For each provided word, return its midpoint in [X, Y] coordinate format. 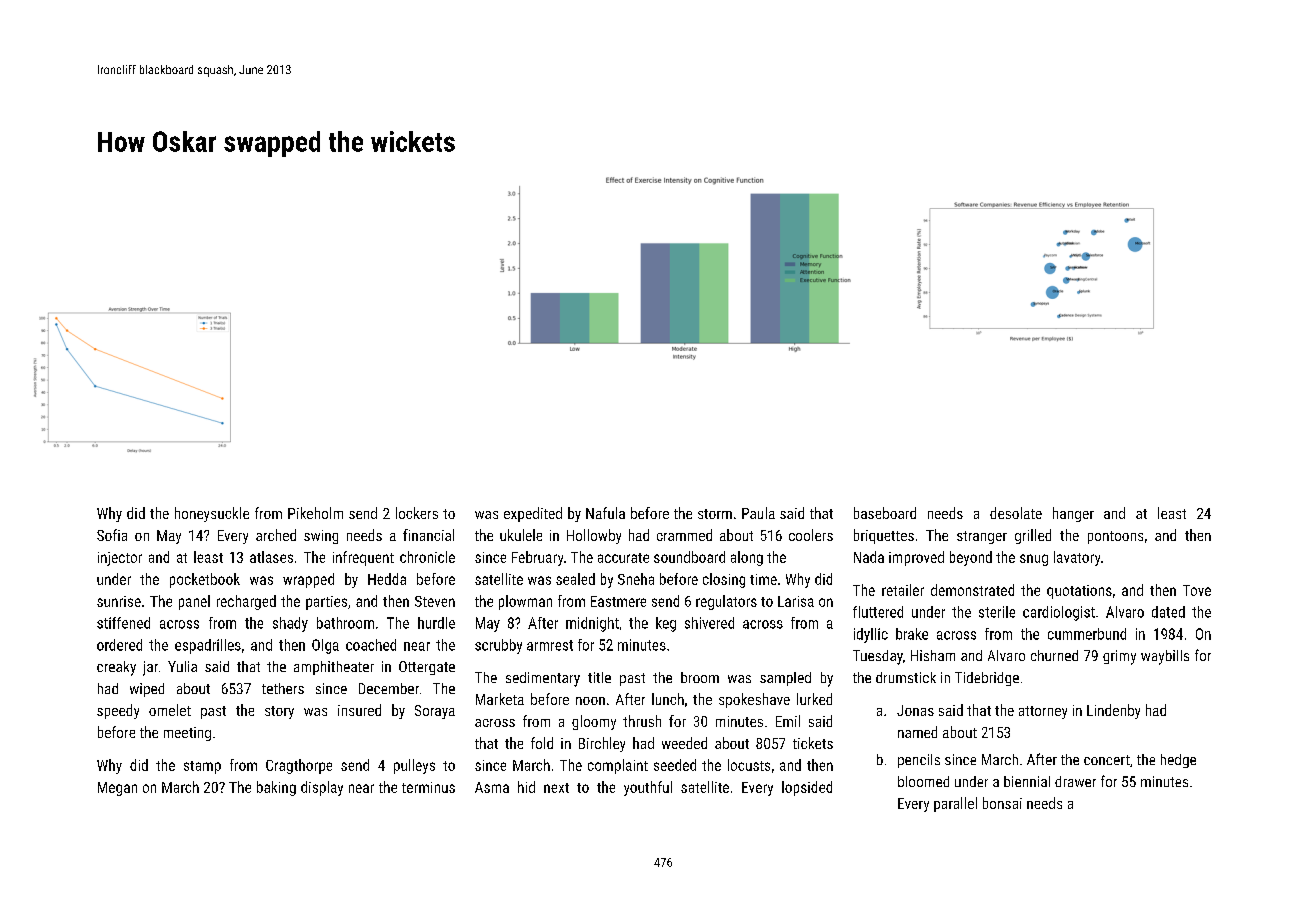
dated [1168, 612]
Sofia [112, 535]
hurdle [436, 623]
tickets [813, 743]
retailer [903, 590]
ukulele [521, 535]
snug [1034, 560]
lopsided [807, 788]
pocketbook [205, 580]
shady [290, 624]
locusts [749, 765]
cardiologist [1059, 613]
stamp [202, 767]
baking [276, 788]
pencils [919, 761]
